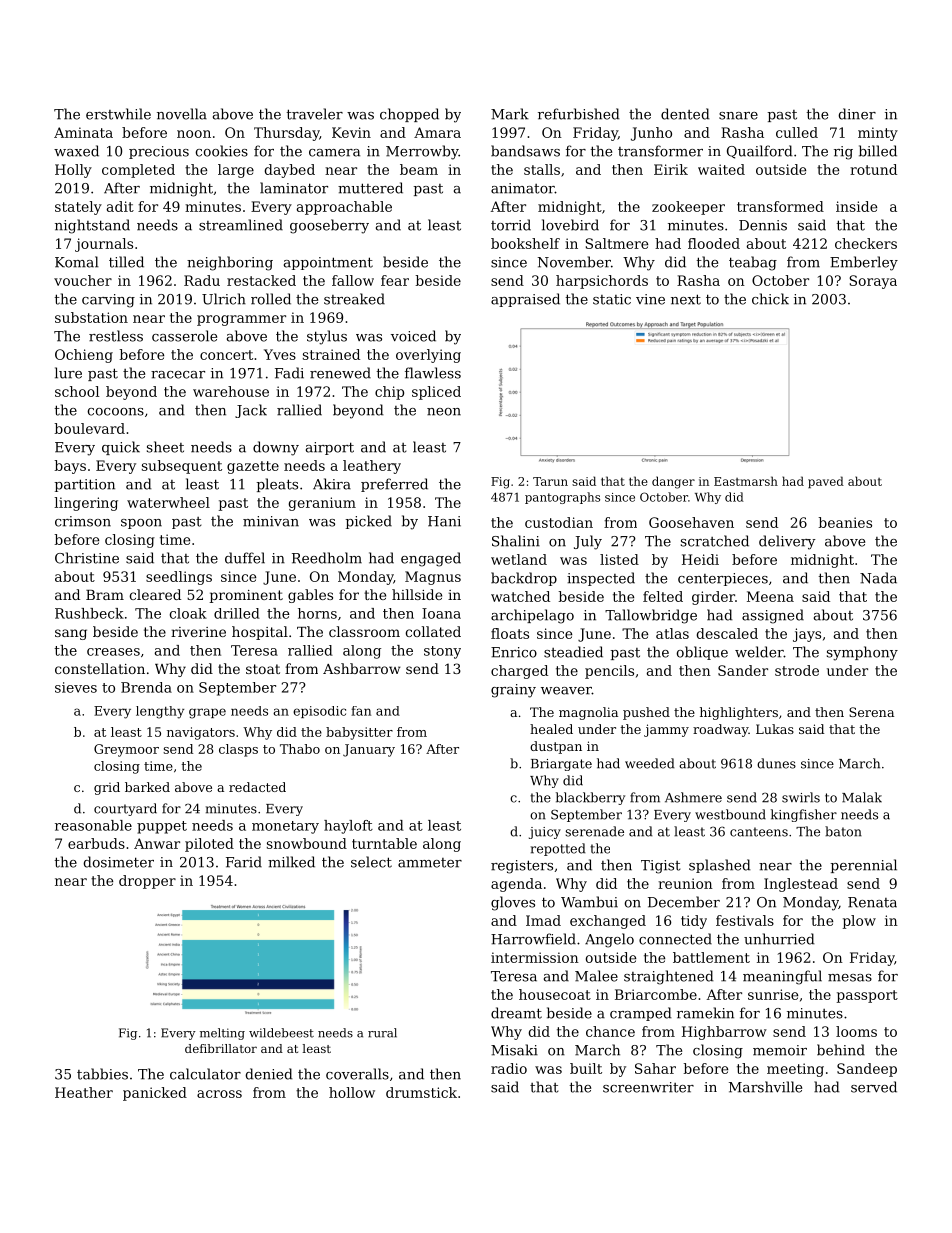  I want to click on melting, so click(222, 1034).
